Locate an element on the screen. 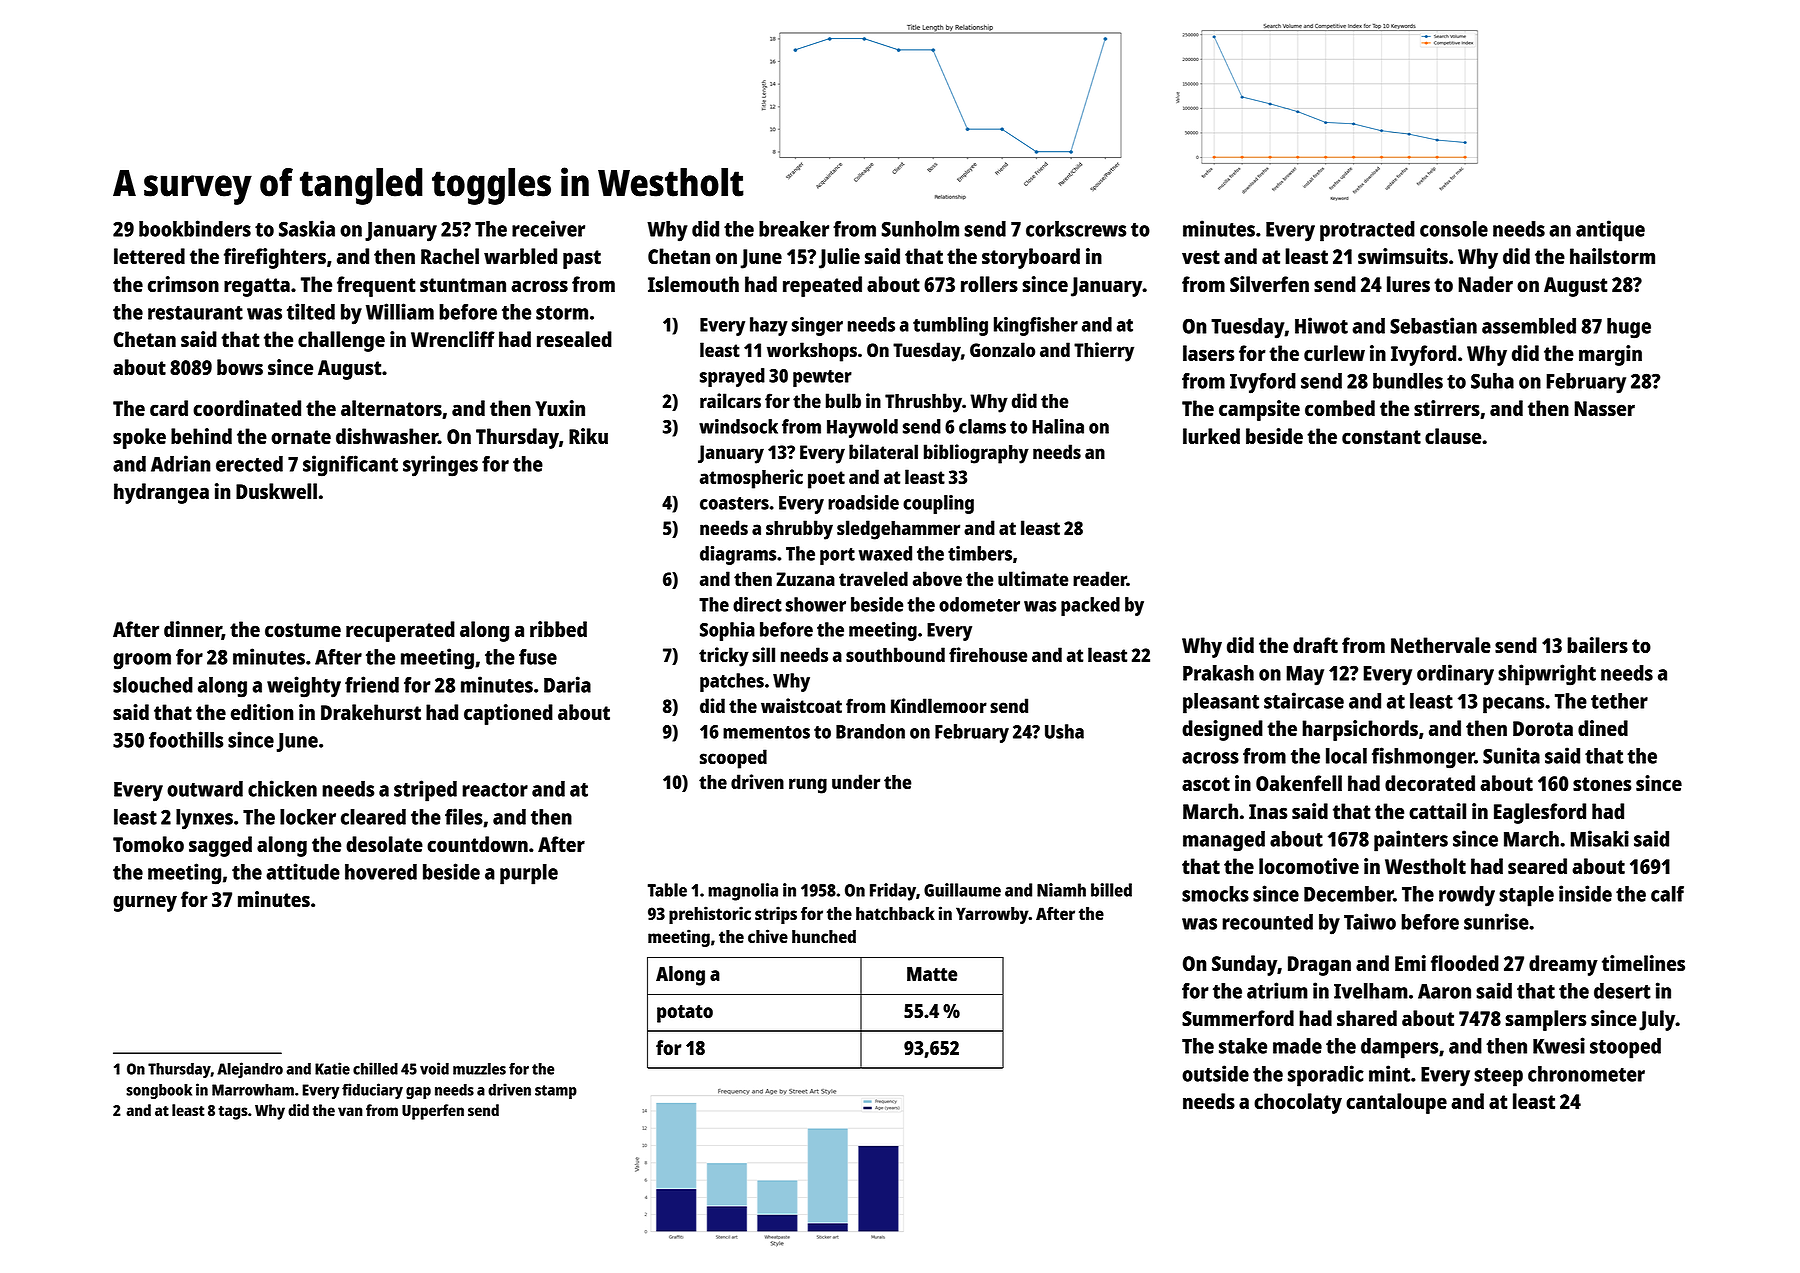 The width and height of the screenshot is (1800, 1273). Daria is located at coordinates (567, 684).
